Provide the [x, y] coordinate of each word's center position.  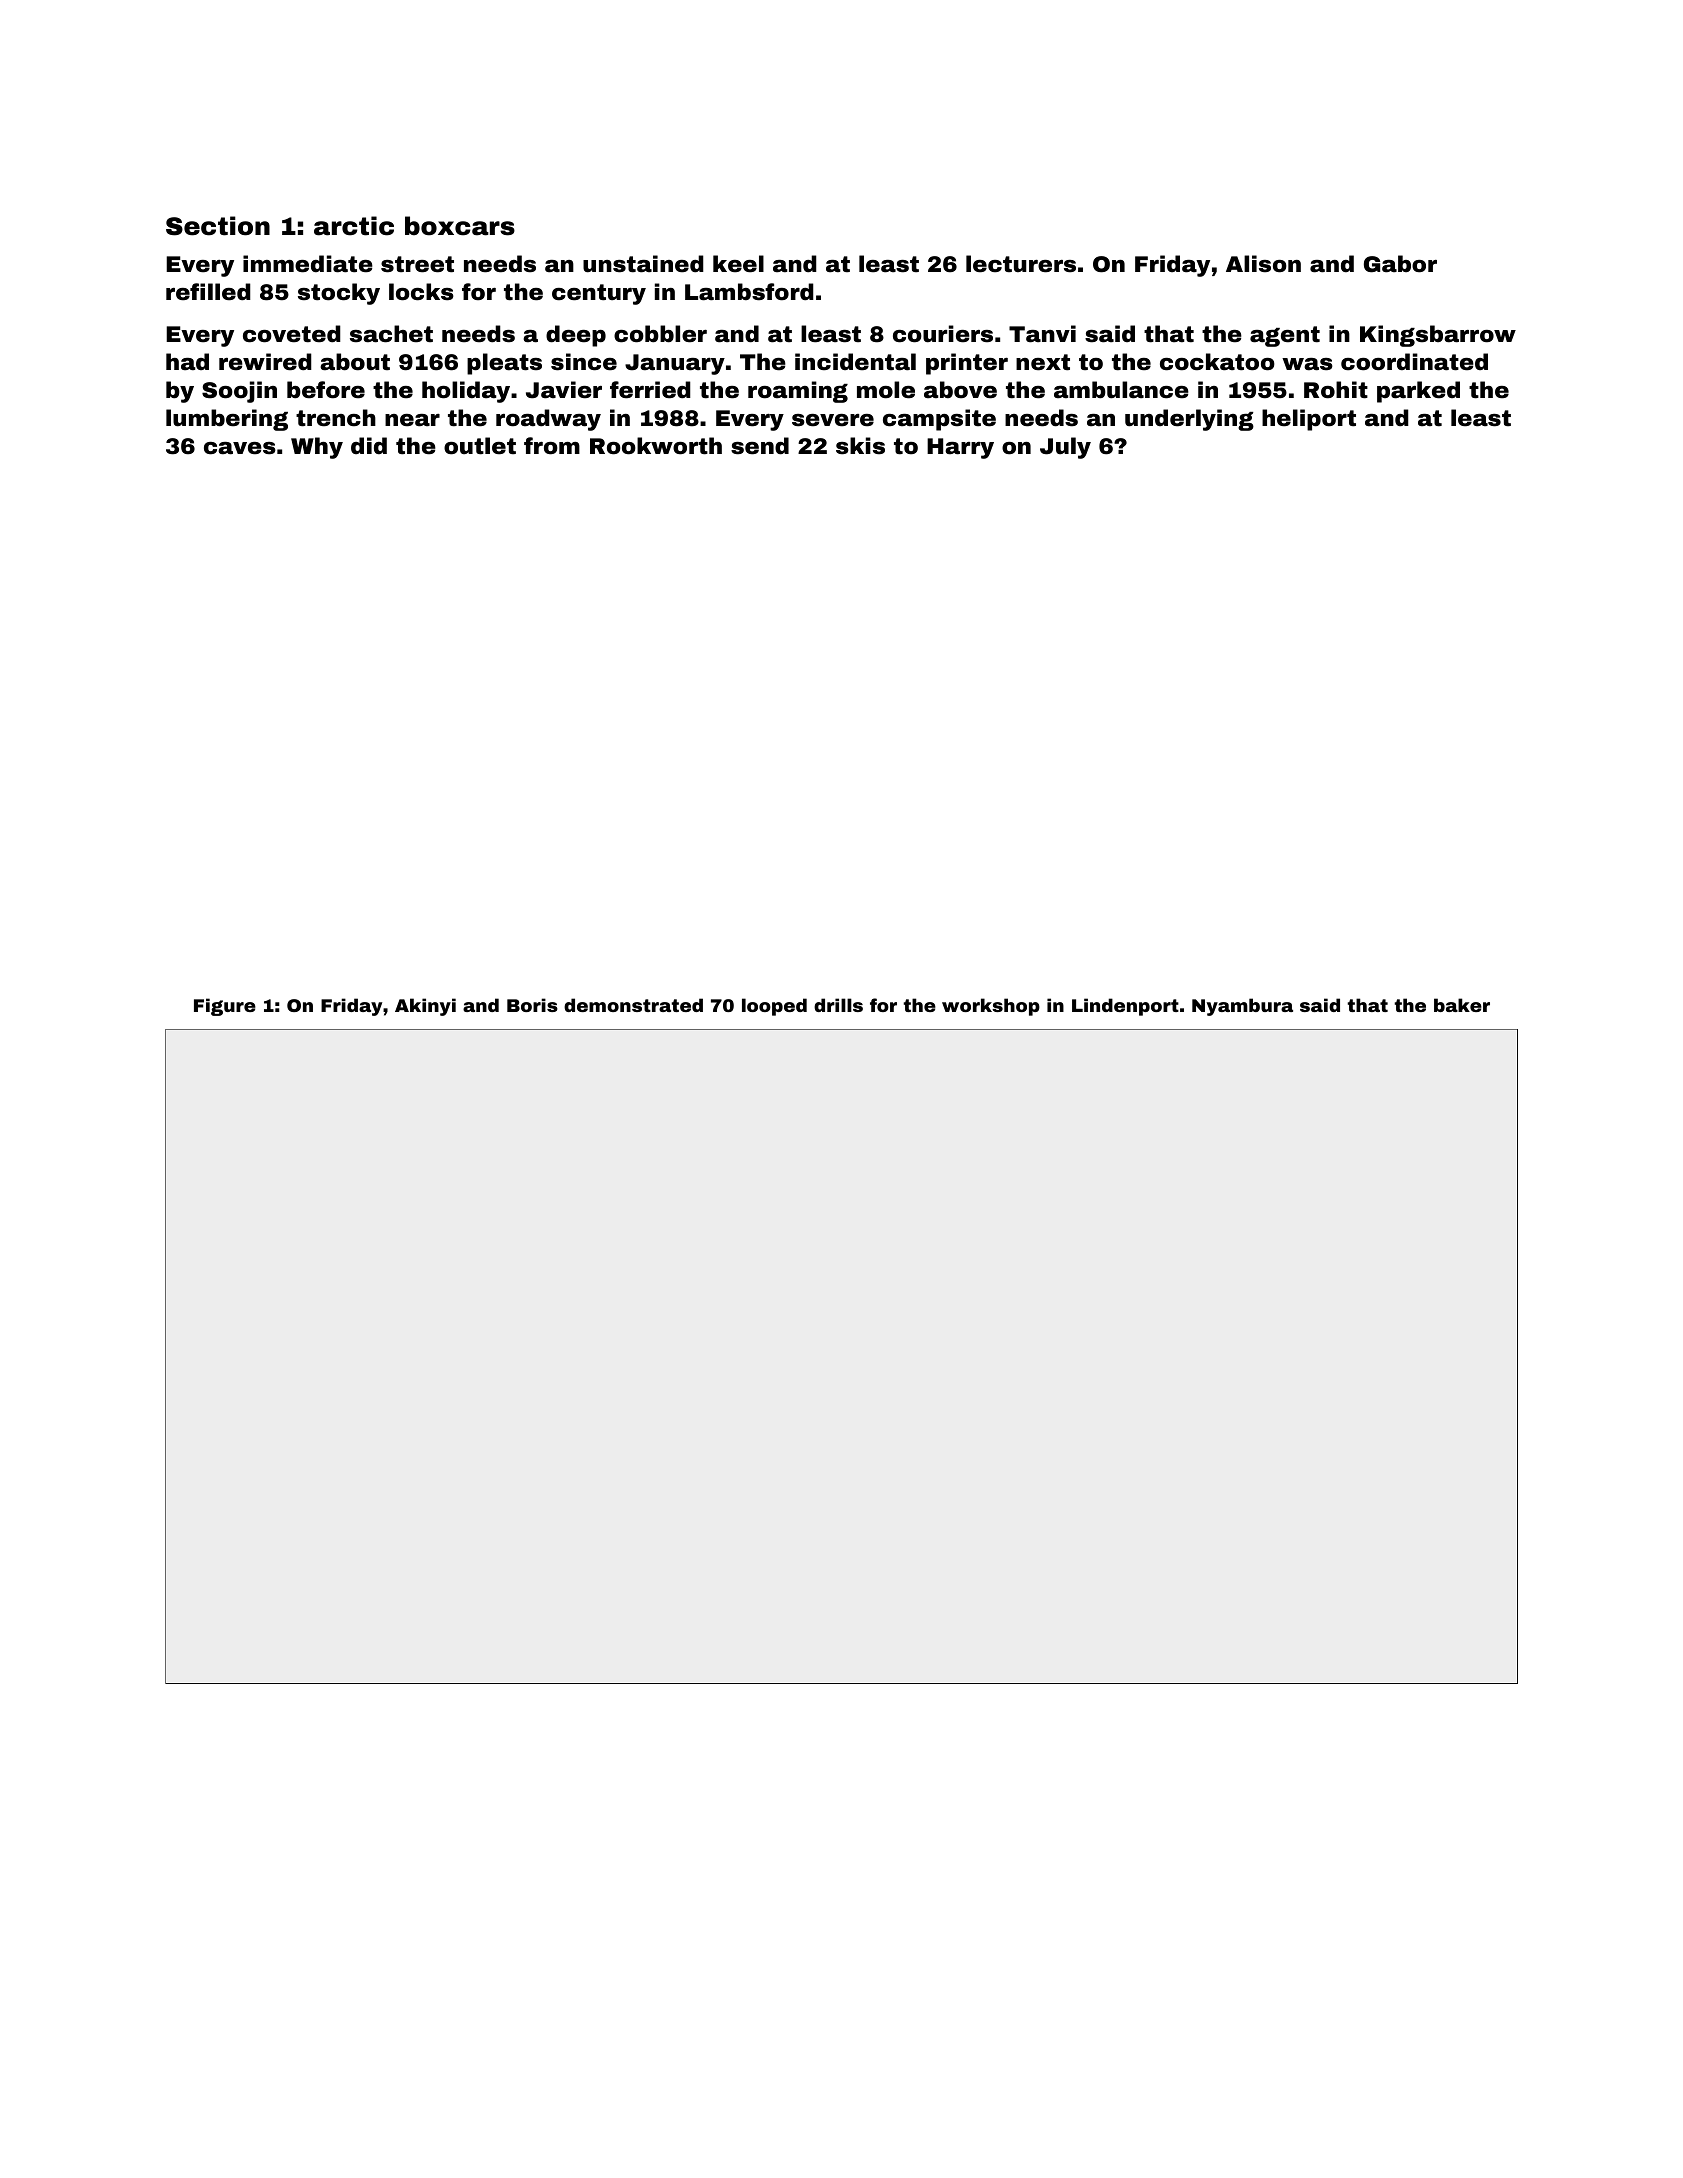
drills [838, 1005]
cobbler [660, 334]
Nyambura [1242, 1007]
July [1065, 448]
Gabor [1400, 264]
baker [1462, 1005]
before [326, 390]
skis [860, 446]
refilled [208, 292]
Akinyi [425, 1007]
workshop [991, 1007]
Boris [532, 1005]
